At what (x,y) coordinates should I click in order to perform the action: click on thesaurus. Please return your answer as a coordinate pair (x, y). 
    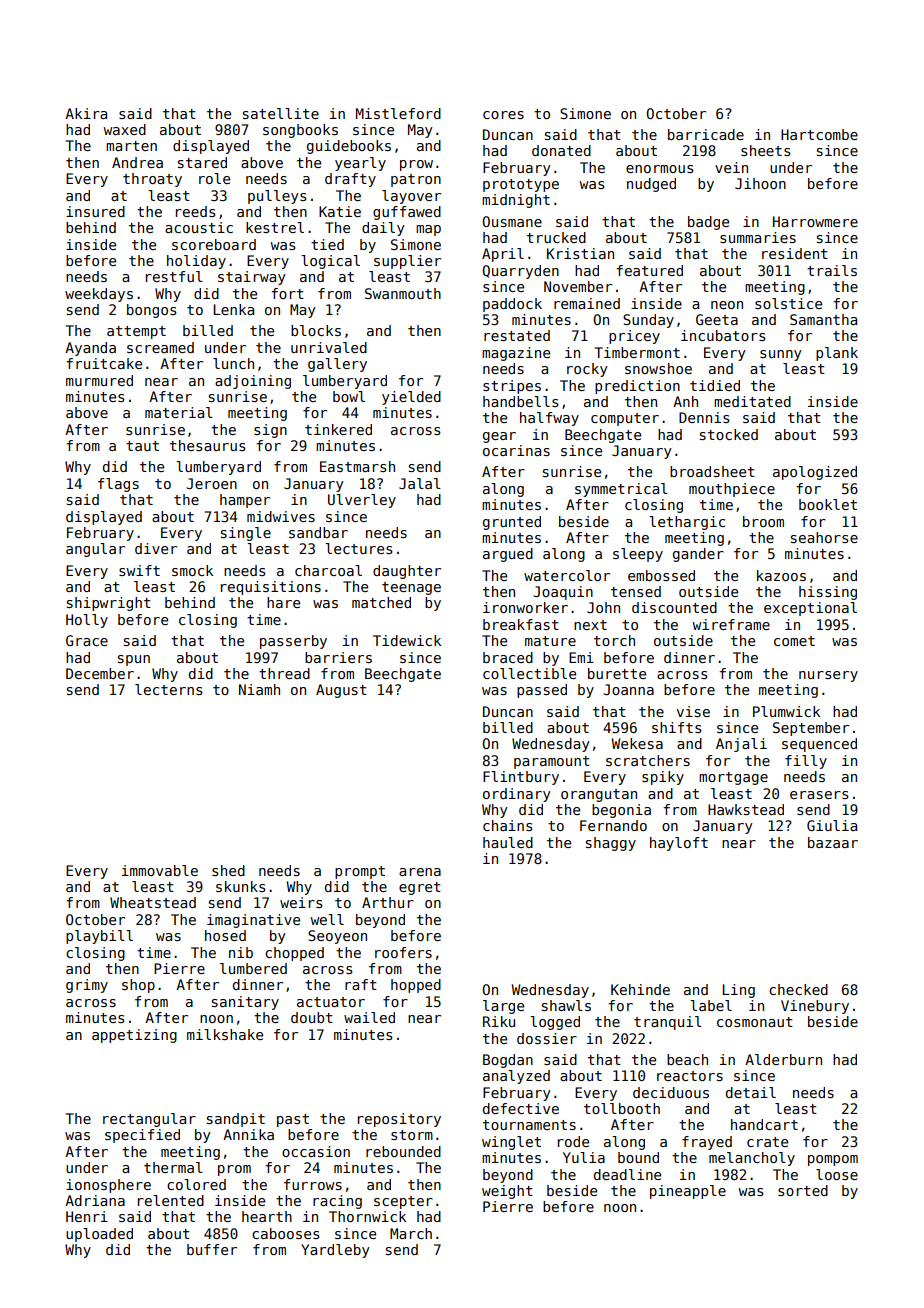
    Looking at the image, I should click on (208, 445).
